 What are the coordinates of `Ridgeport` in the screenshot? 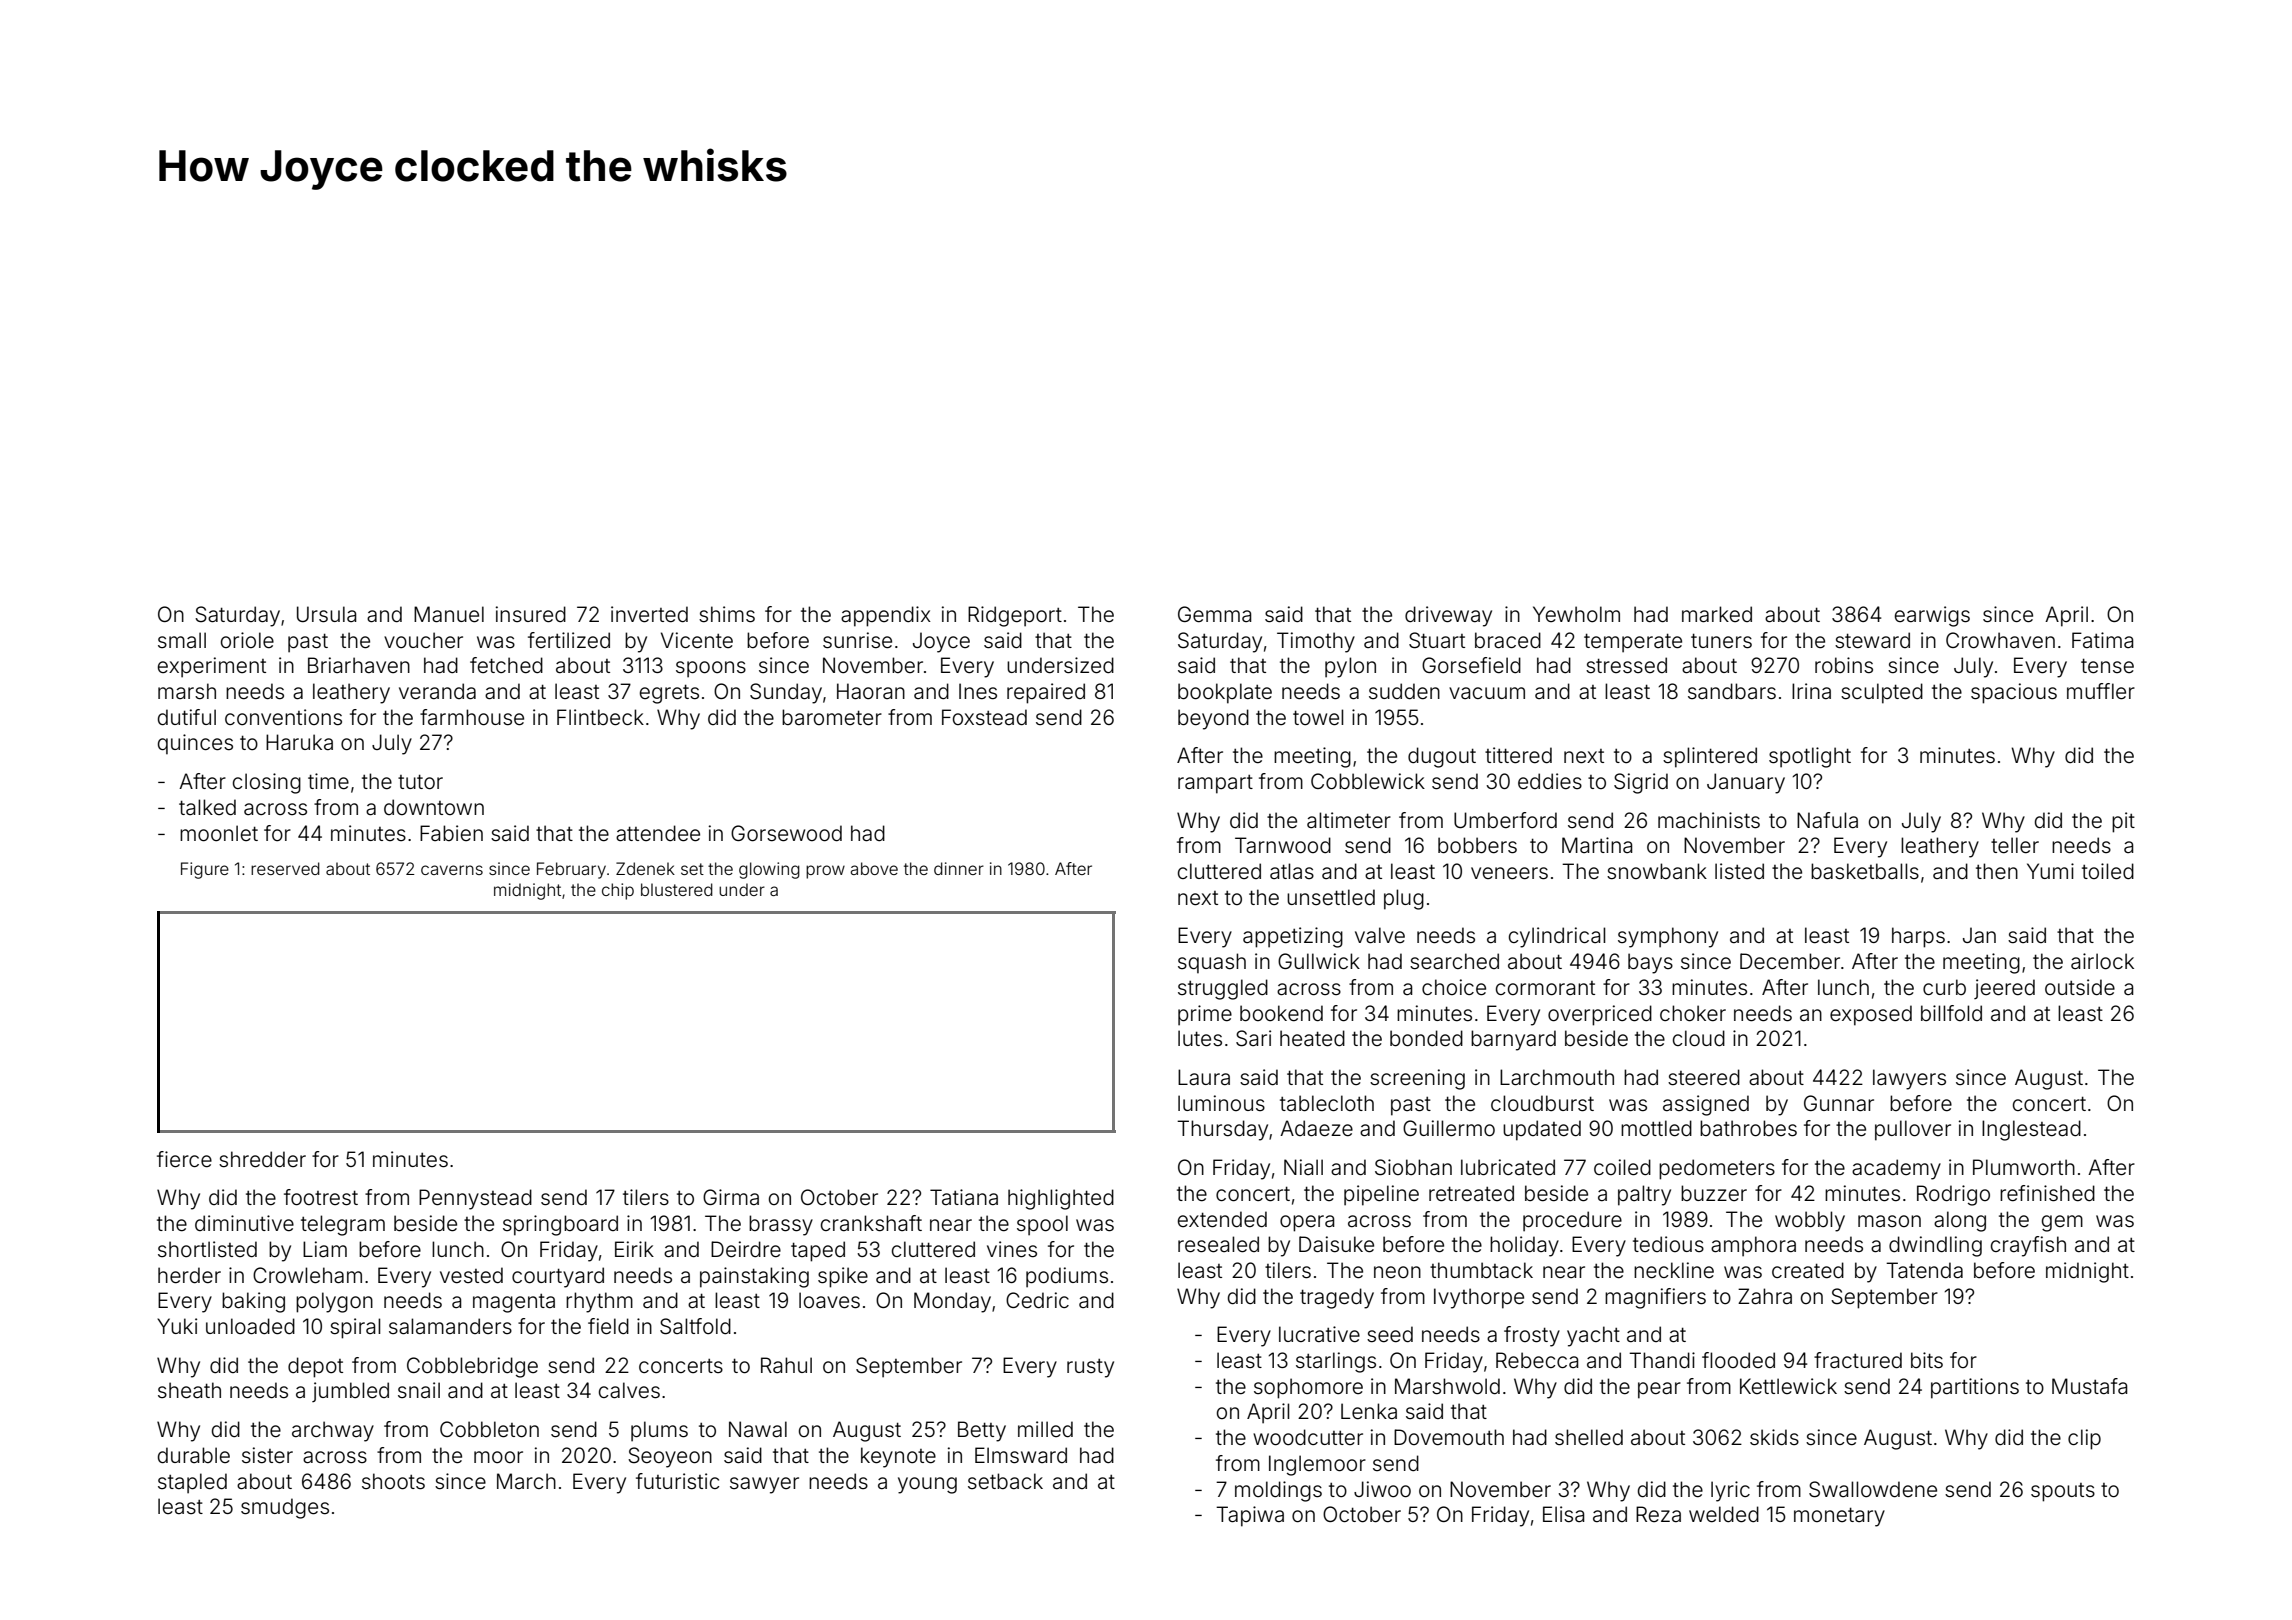 It's located at (1015, 616).
